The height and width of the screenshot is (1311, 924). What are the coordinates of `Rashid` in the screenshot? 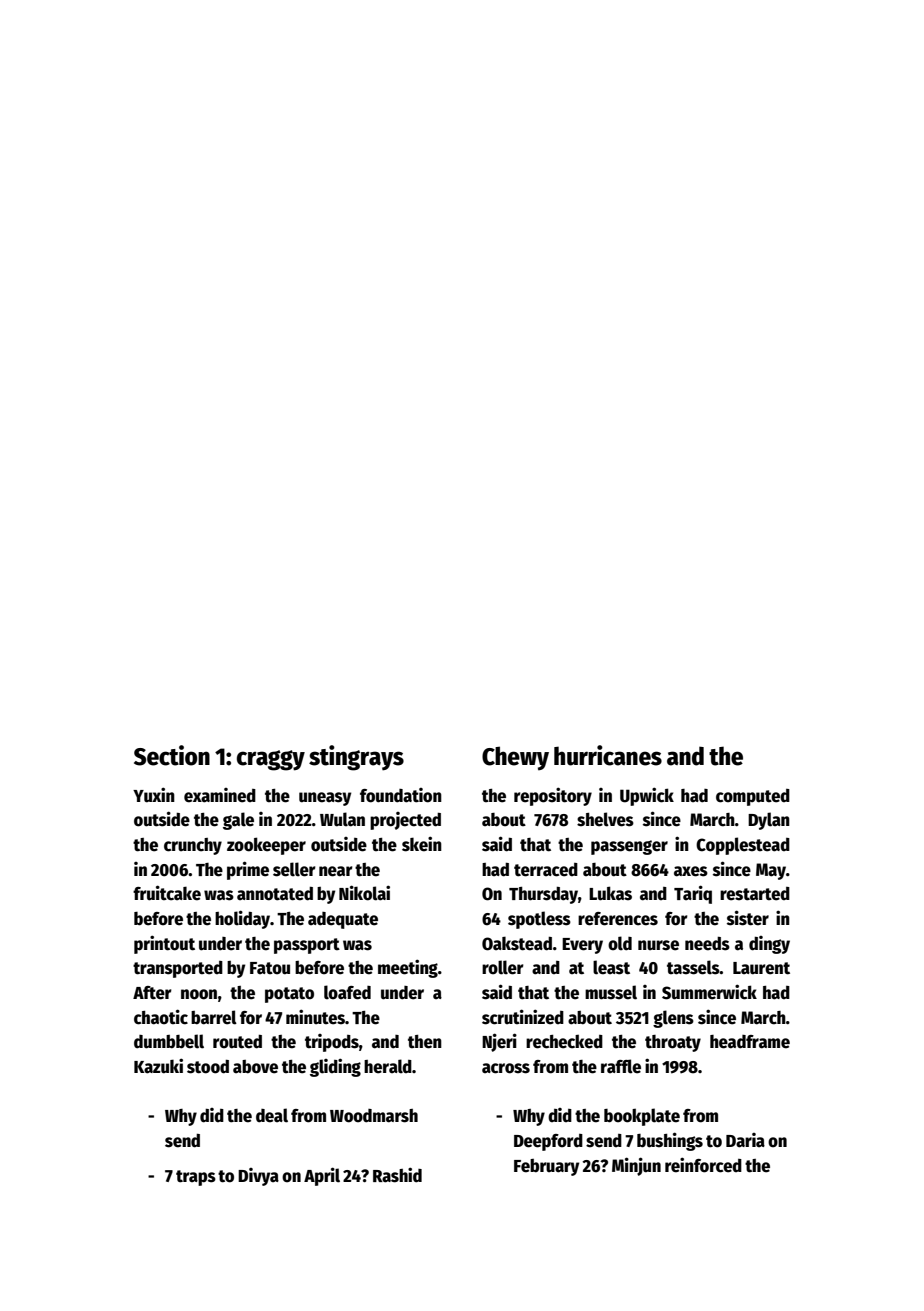 It's located at (397, 1175).
